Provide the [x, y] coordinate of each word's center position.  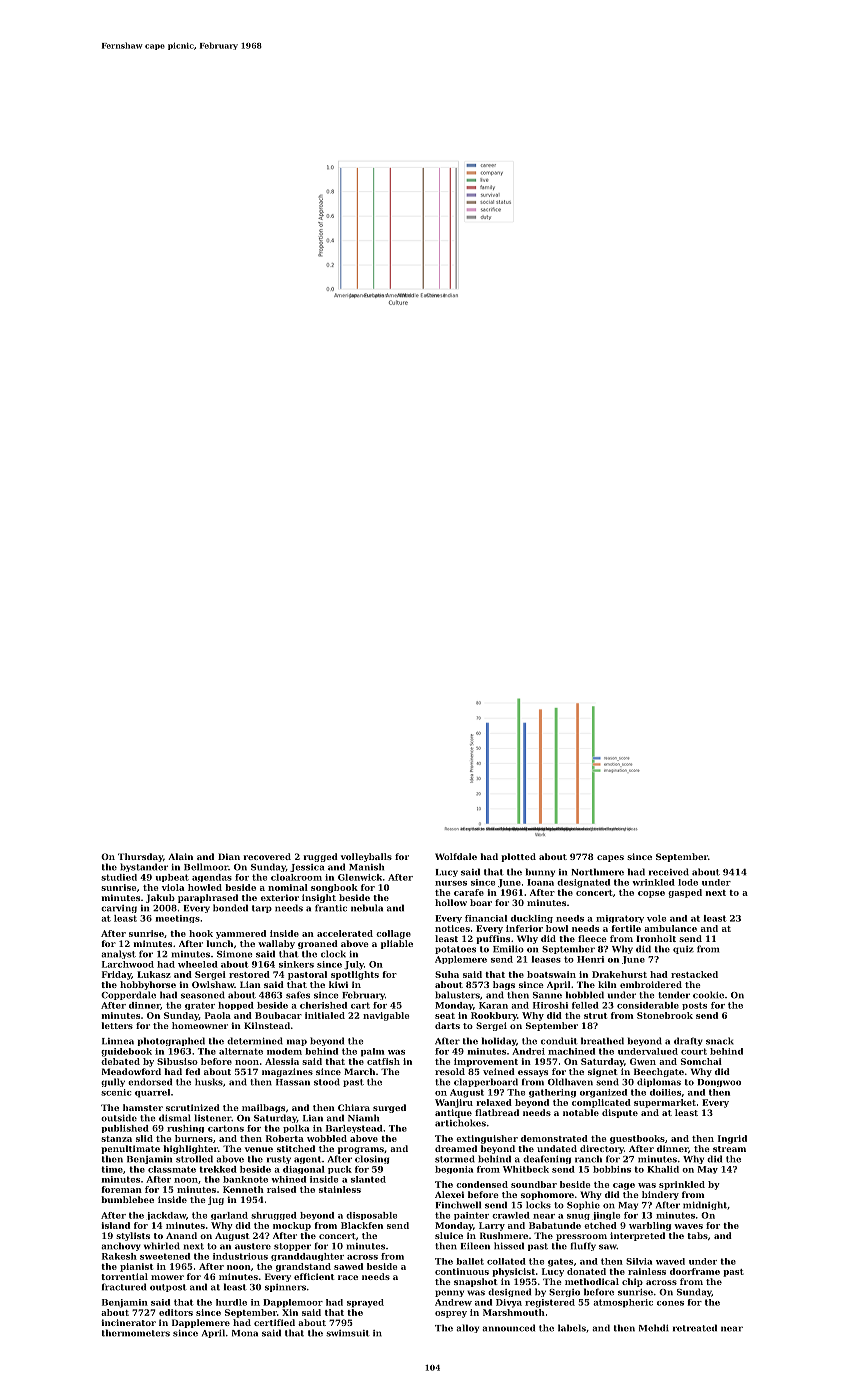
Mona [245, 1333]
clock [333, 954]
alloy [467, 1328]
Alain [180, 856]
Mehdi [654, 1328]
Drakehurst [619, 974]
